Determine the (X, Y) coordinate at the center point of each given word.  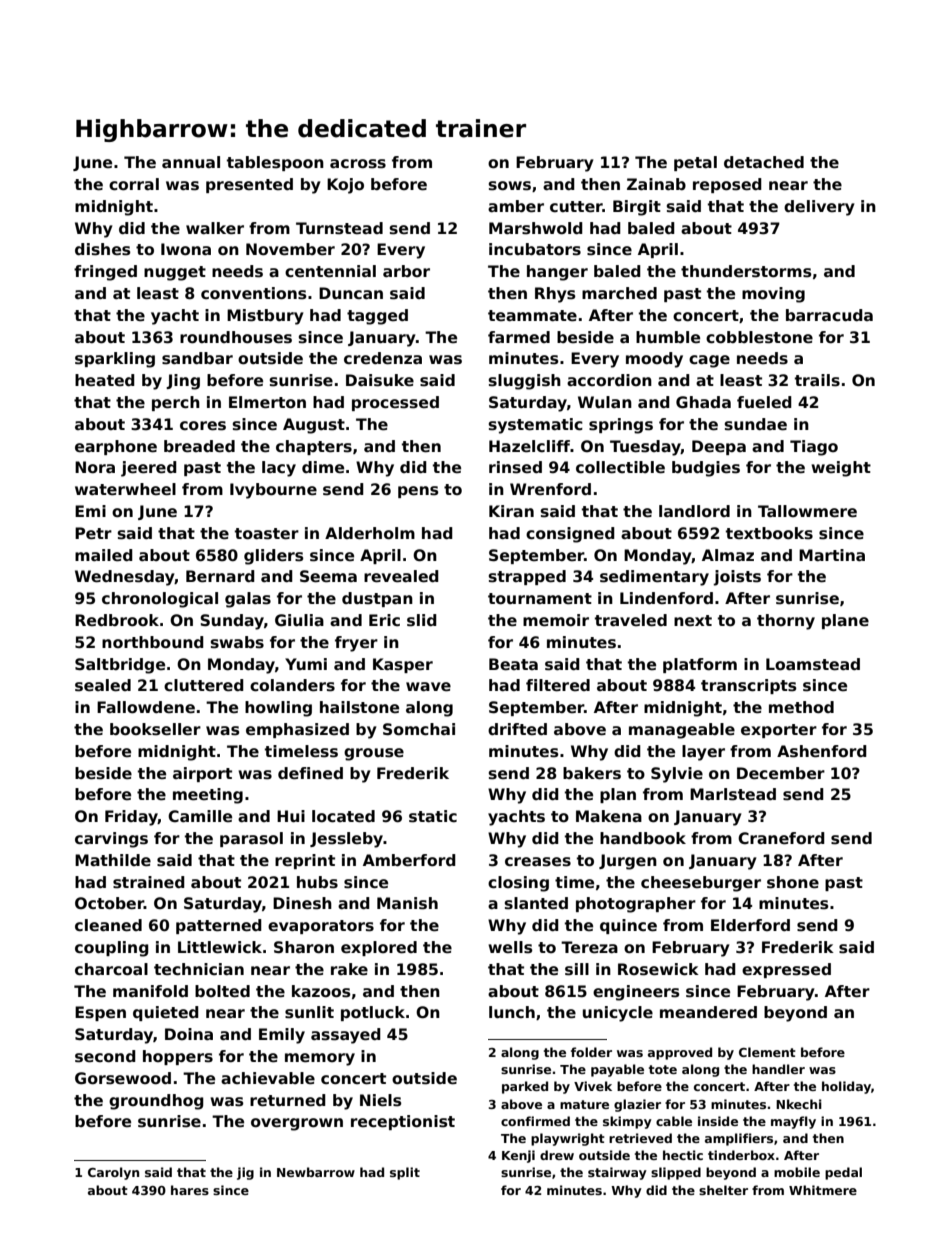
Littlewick (220, 947)
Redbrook (117, 620)
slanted (536, 903)
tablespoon (275, 163)
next (693, 620)
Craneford (781, 838)
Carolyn (113, 1173)
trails (817, 380)
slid (422, 620)
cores (203, 426)
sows (510, 186)
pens (418, 492)
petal (695, 163)
